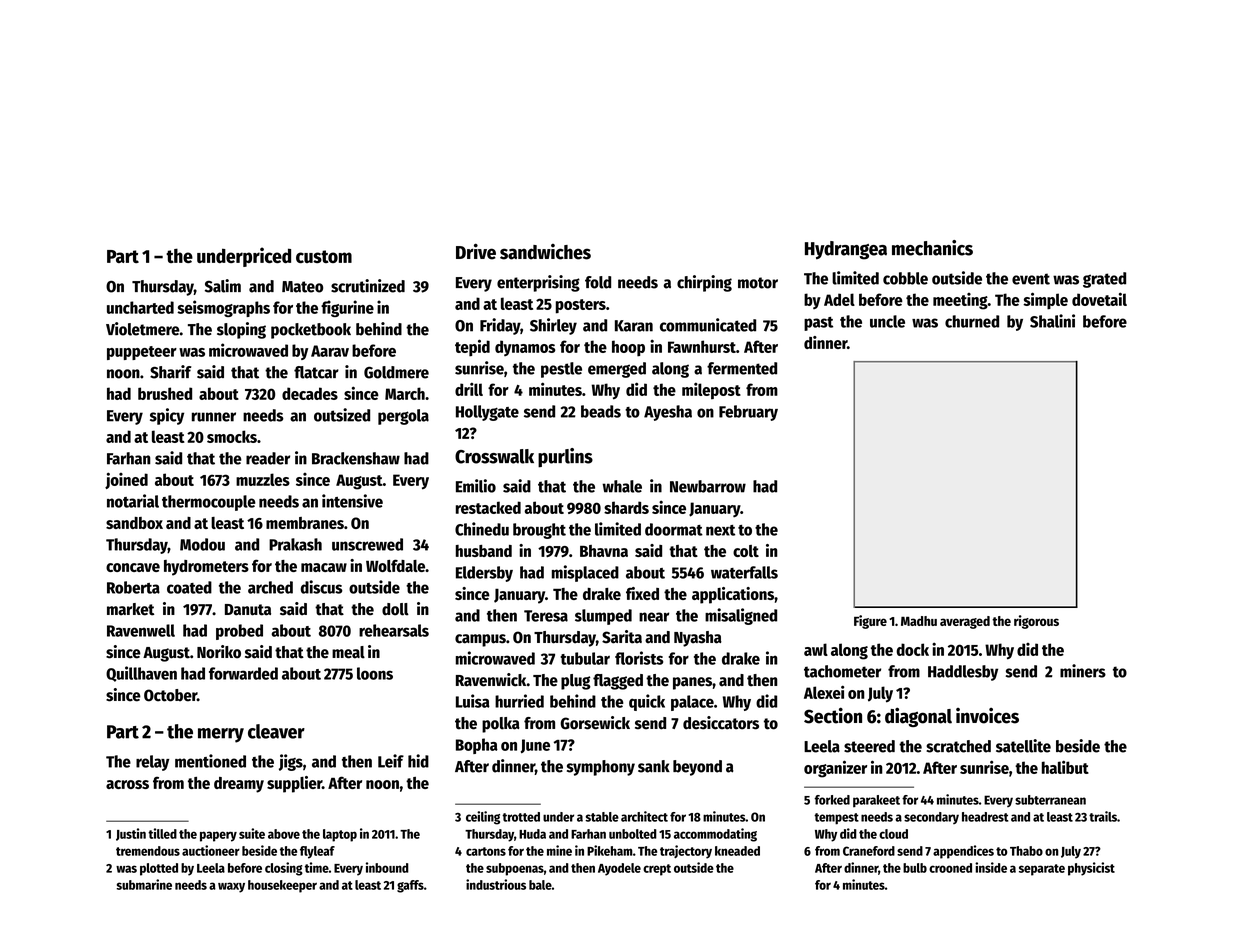  Describe the element at coordinates (410, 886) in the document. I see `gaffs` at that location.
